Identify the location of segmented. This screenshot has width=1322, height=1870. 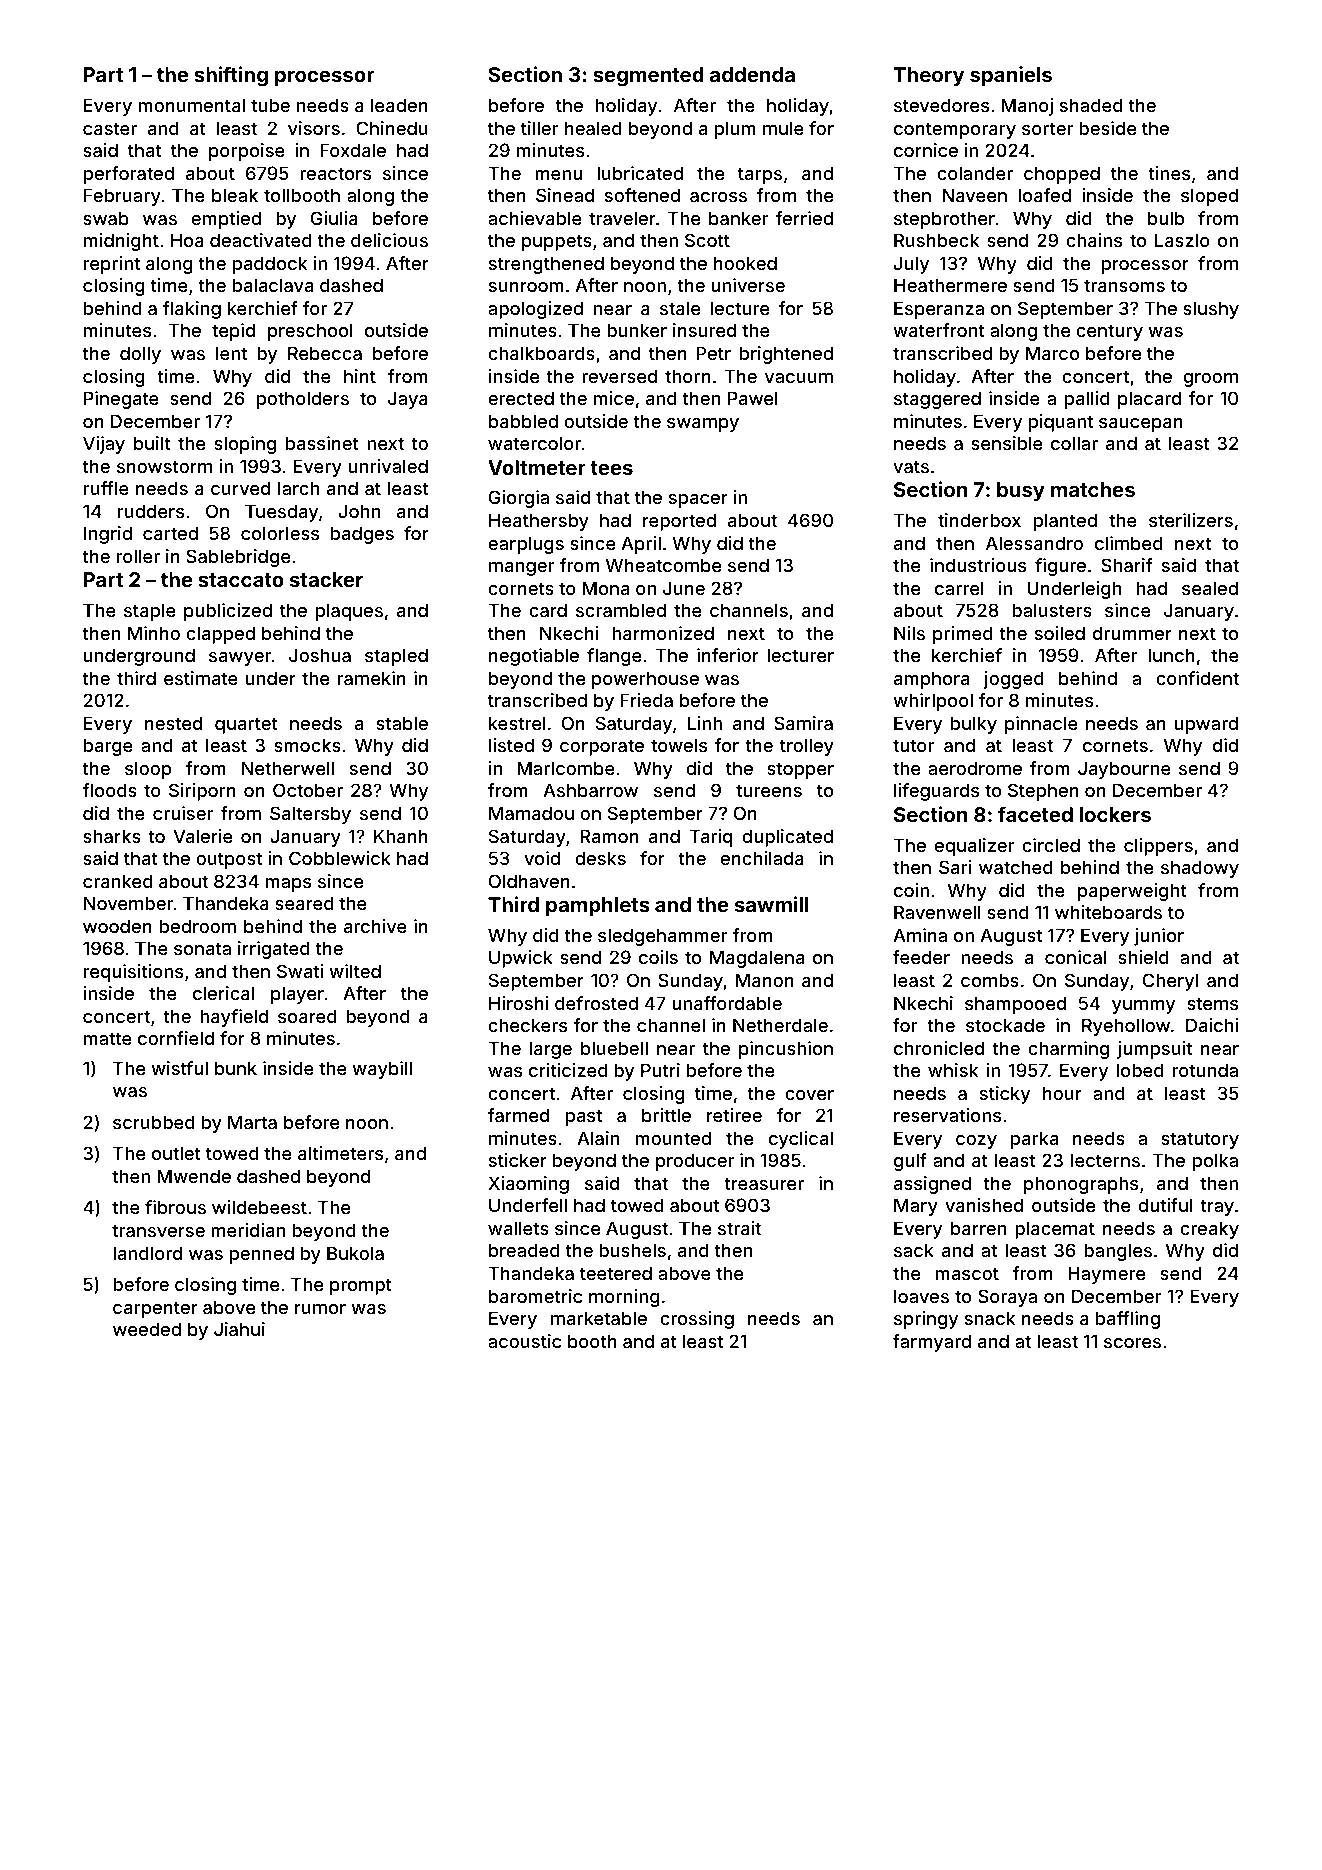
(648, 77).
